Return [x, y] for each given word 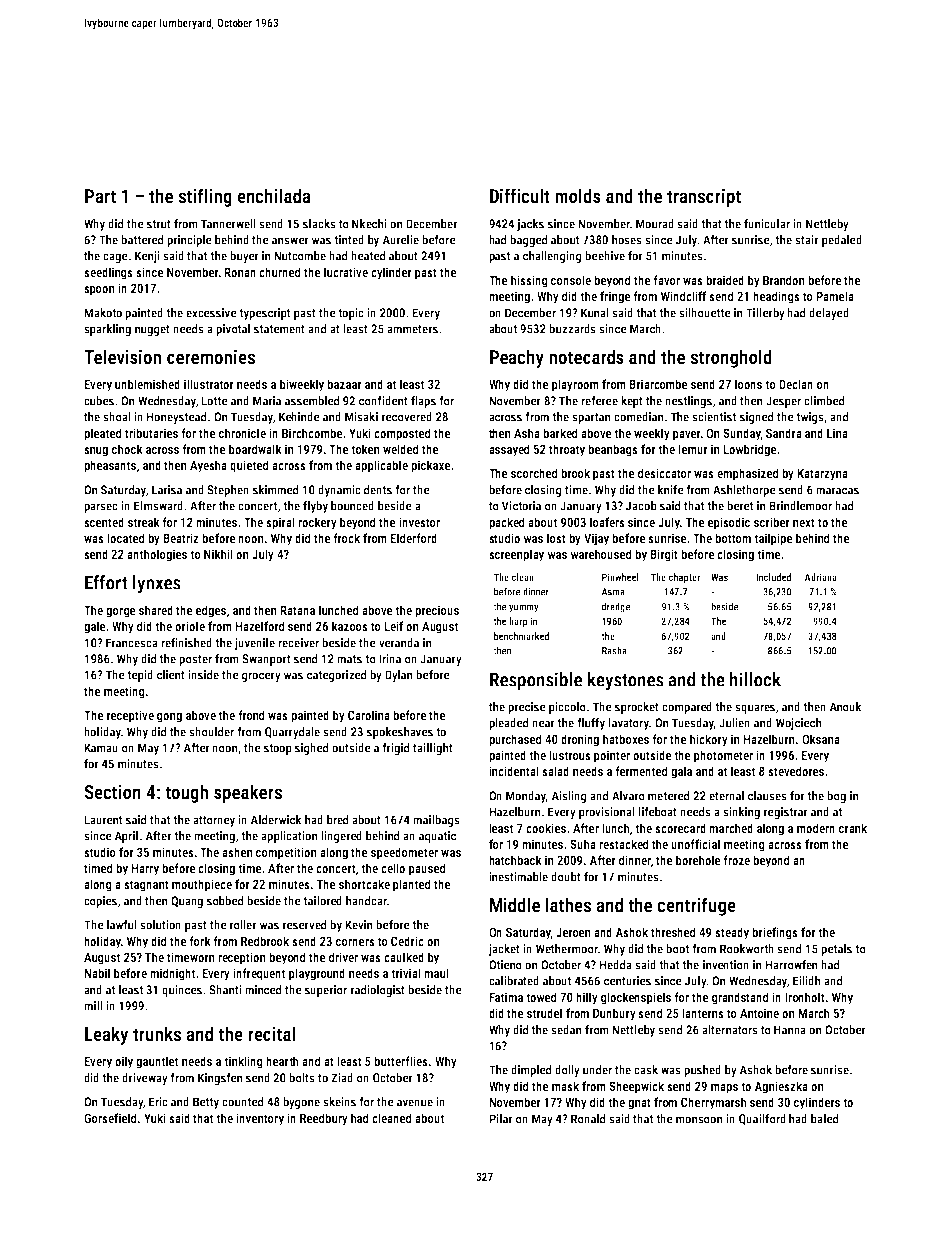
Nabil [97, 973]
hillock [755, 679]
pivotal [233, 330]
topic [351, 314]
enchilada [274, 195]
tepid [140, 676]
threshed [673, 932]
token [365, 449]
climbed [824, 401]
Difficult [520, 195]
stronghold [731, 358]
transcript [704, 198]
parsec [101, 508]
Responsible [536, 681]
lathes [568, 904]
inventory [260, 1119]
